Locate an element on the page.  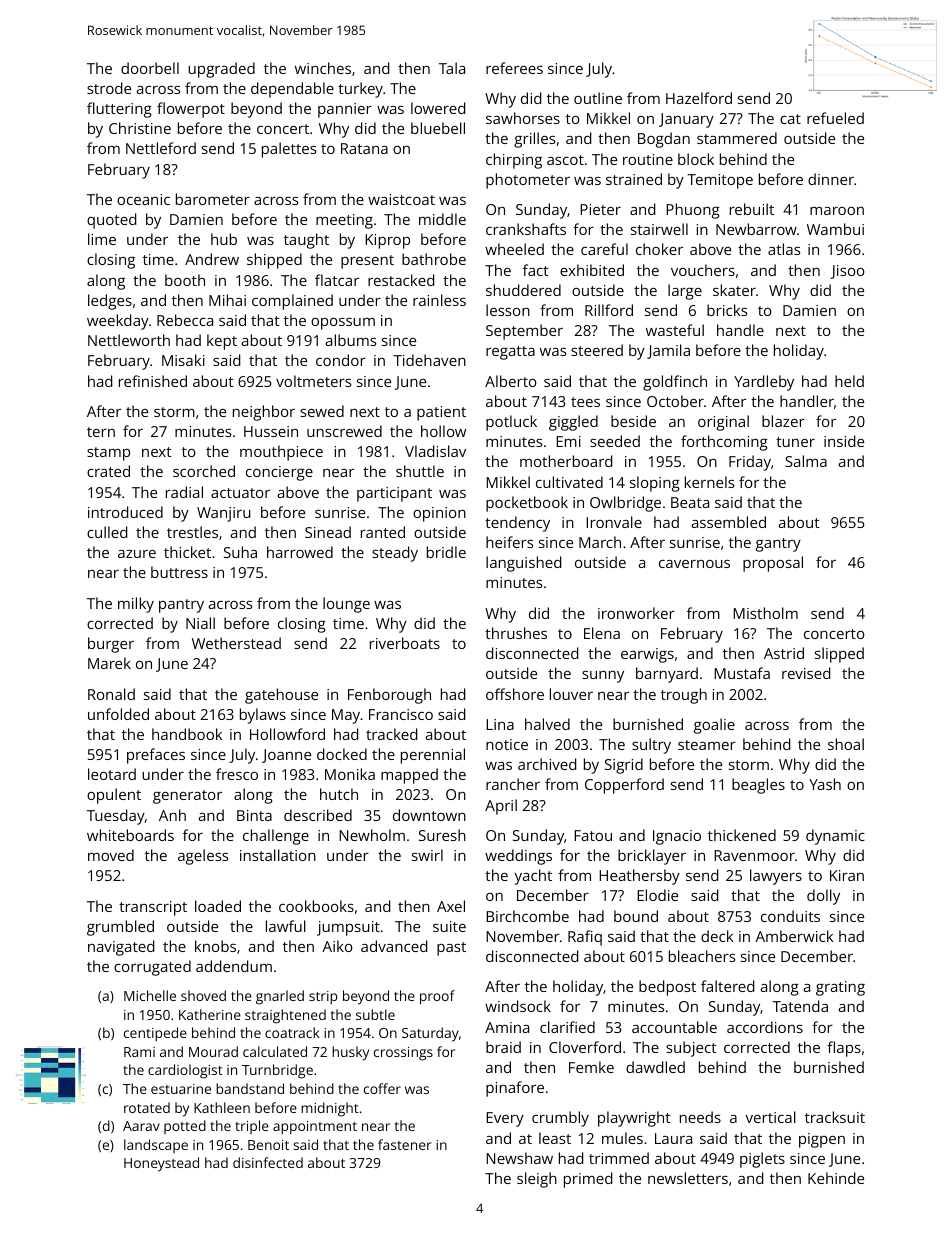
disinfected is located at coordinates (268, 1162).
